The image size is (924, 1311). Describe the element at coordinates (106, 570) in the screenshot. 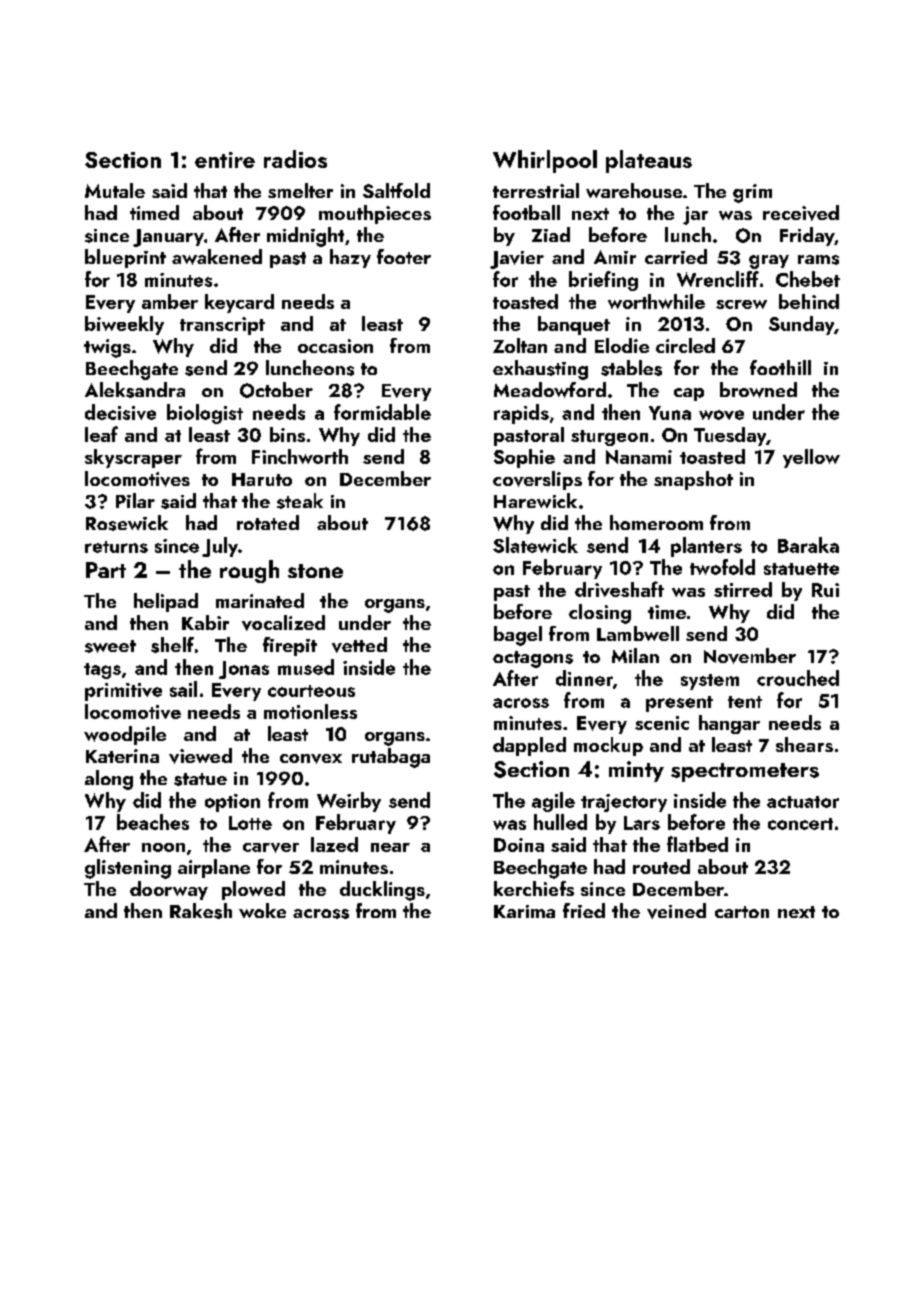

I see `Part` at that location.
